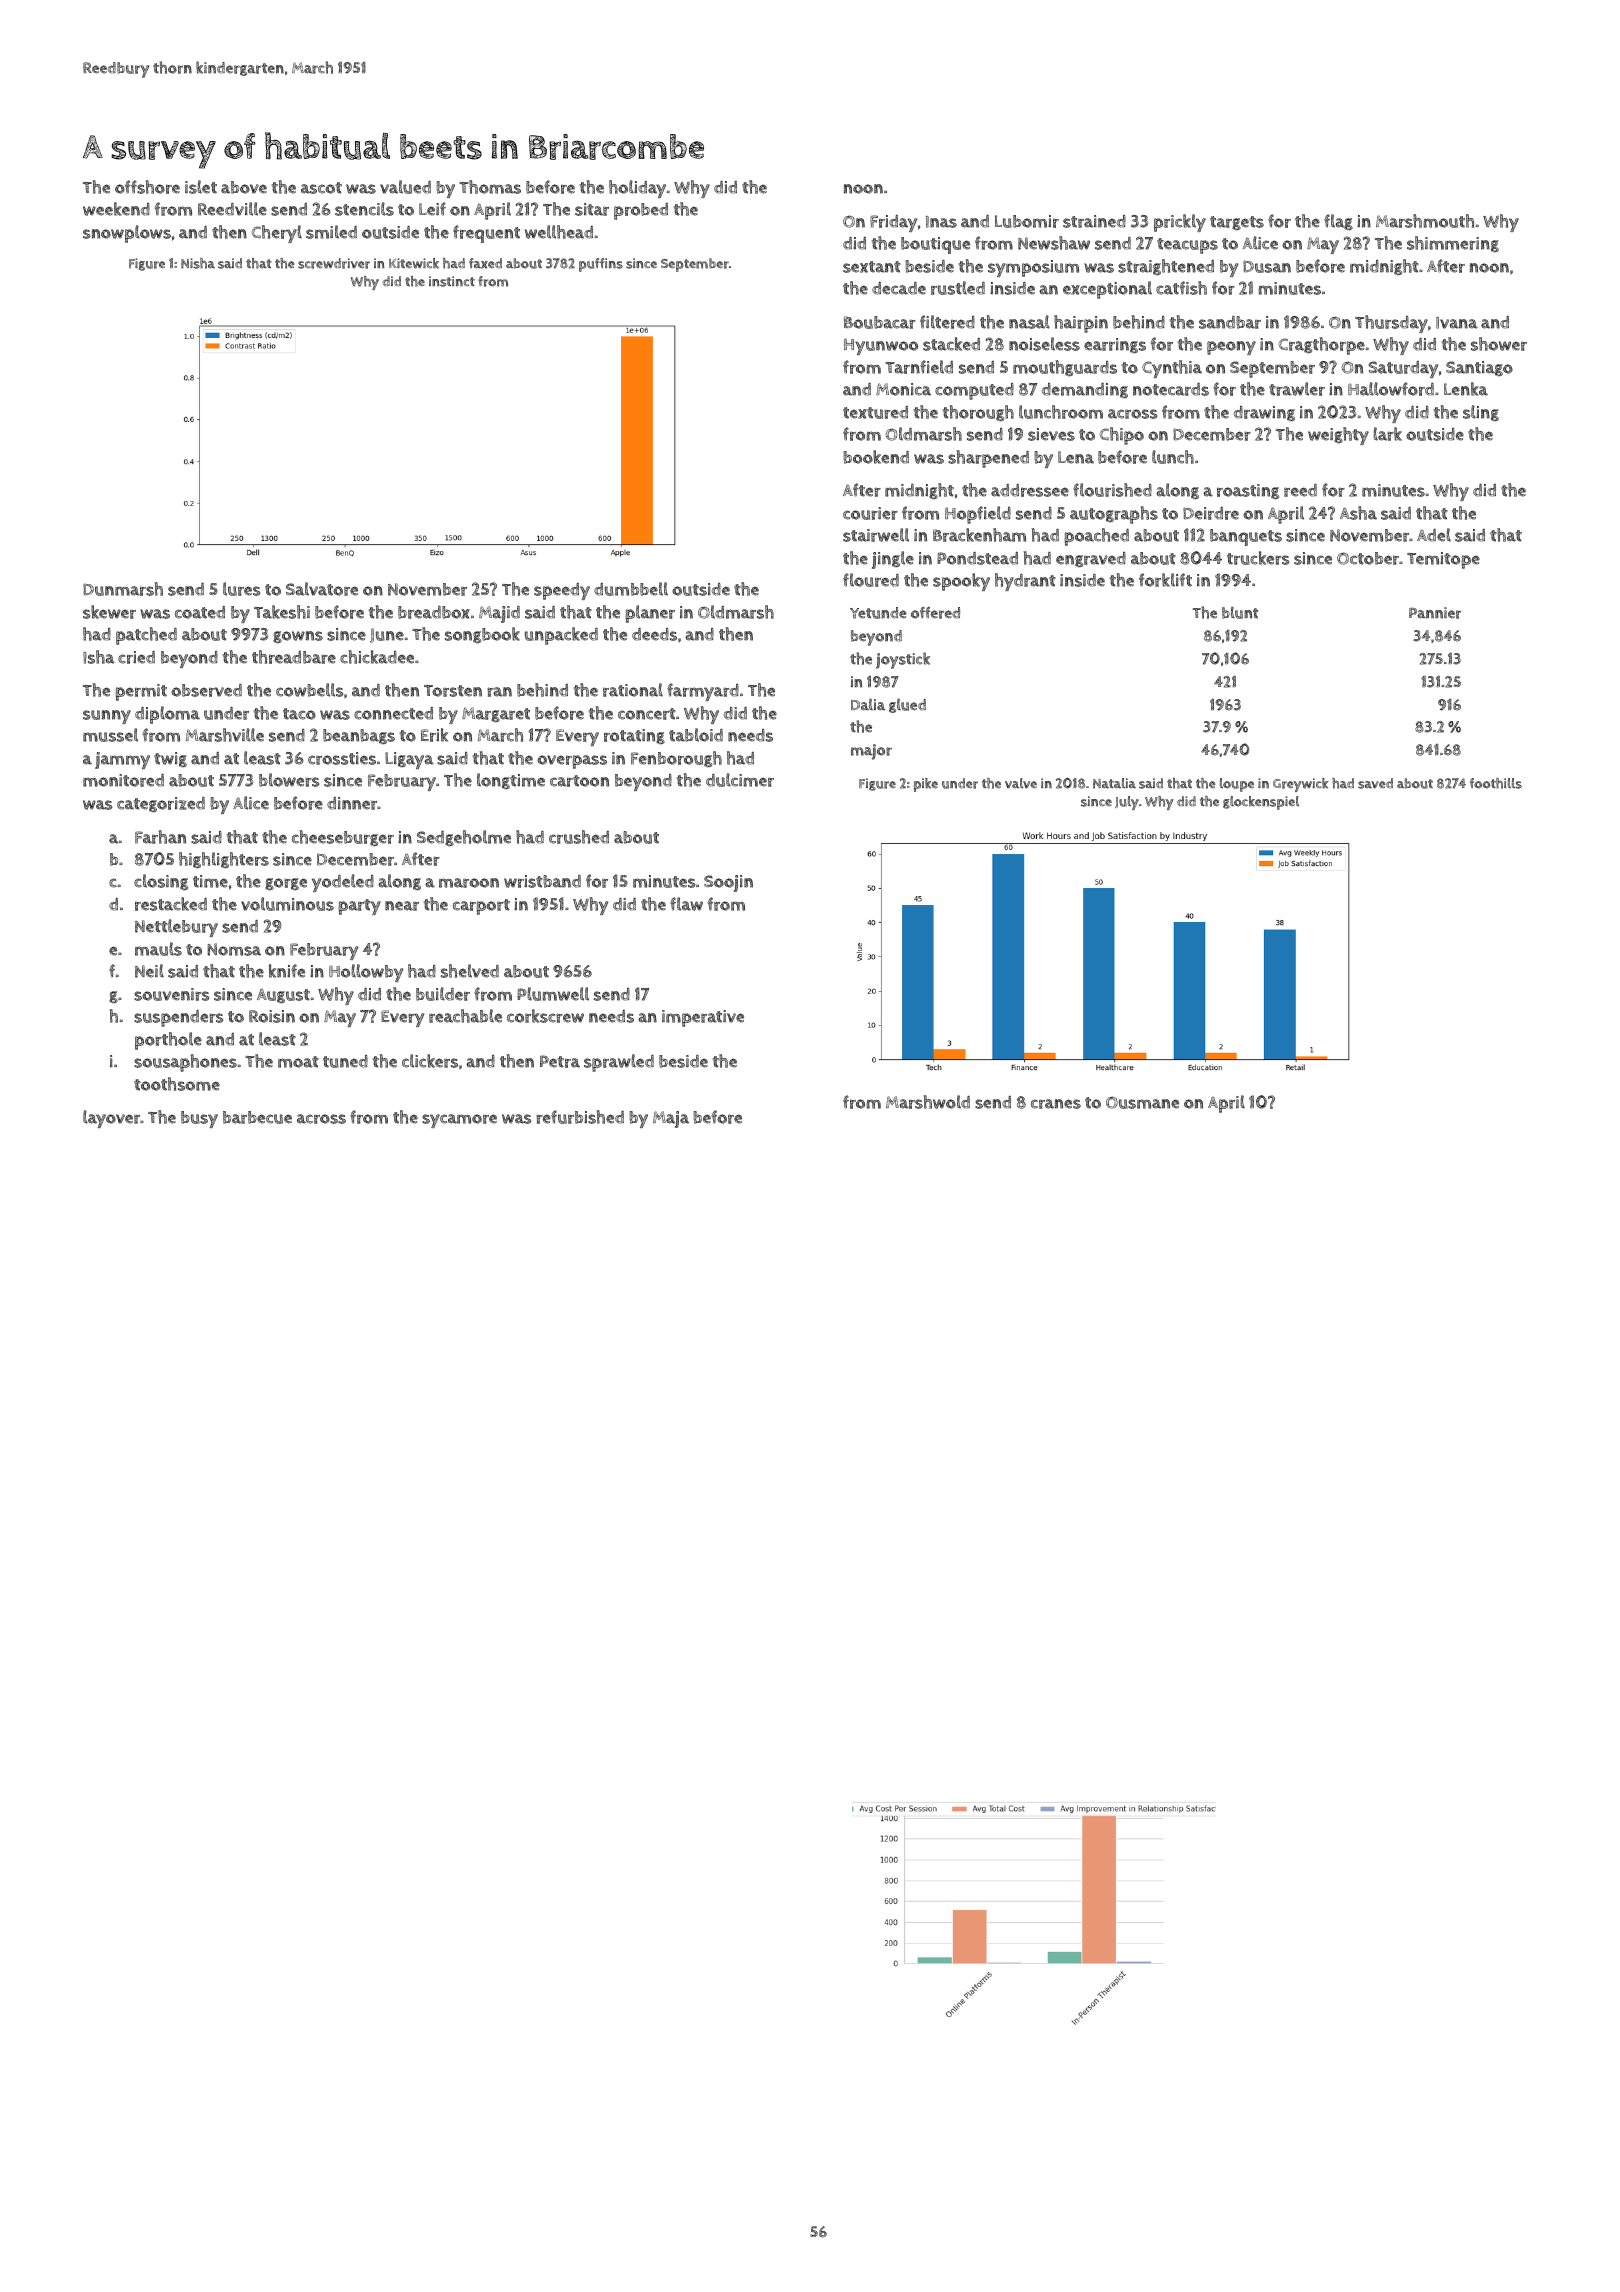  I want to click on refurbished, so click(580, 1117).
